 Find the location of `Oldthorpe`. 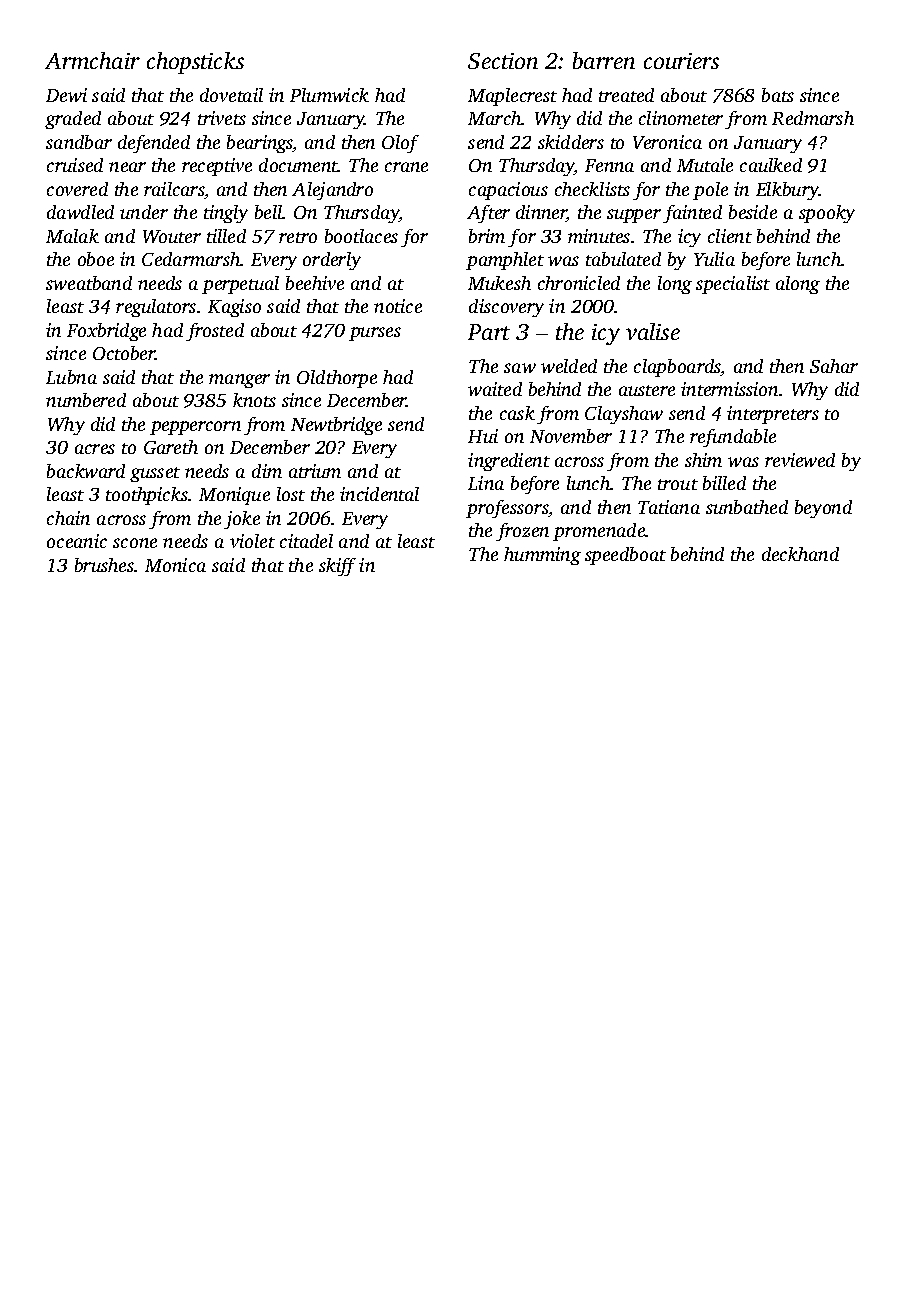

Oldthorpe is located at coordinates (337, 379).
